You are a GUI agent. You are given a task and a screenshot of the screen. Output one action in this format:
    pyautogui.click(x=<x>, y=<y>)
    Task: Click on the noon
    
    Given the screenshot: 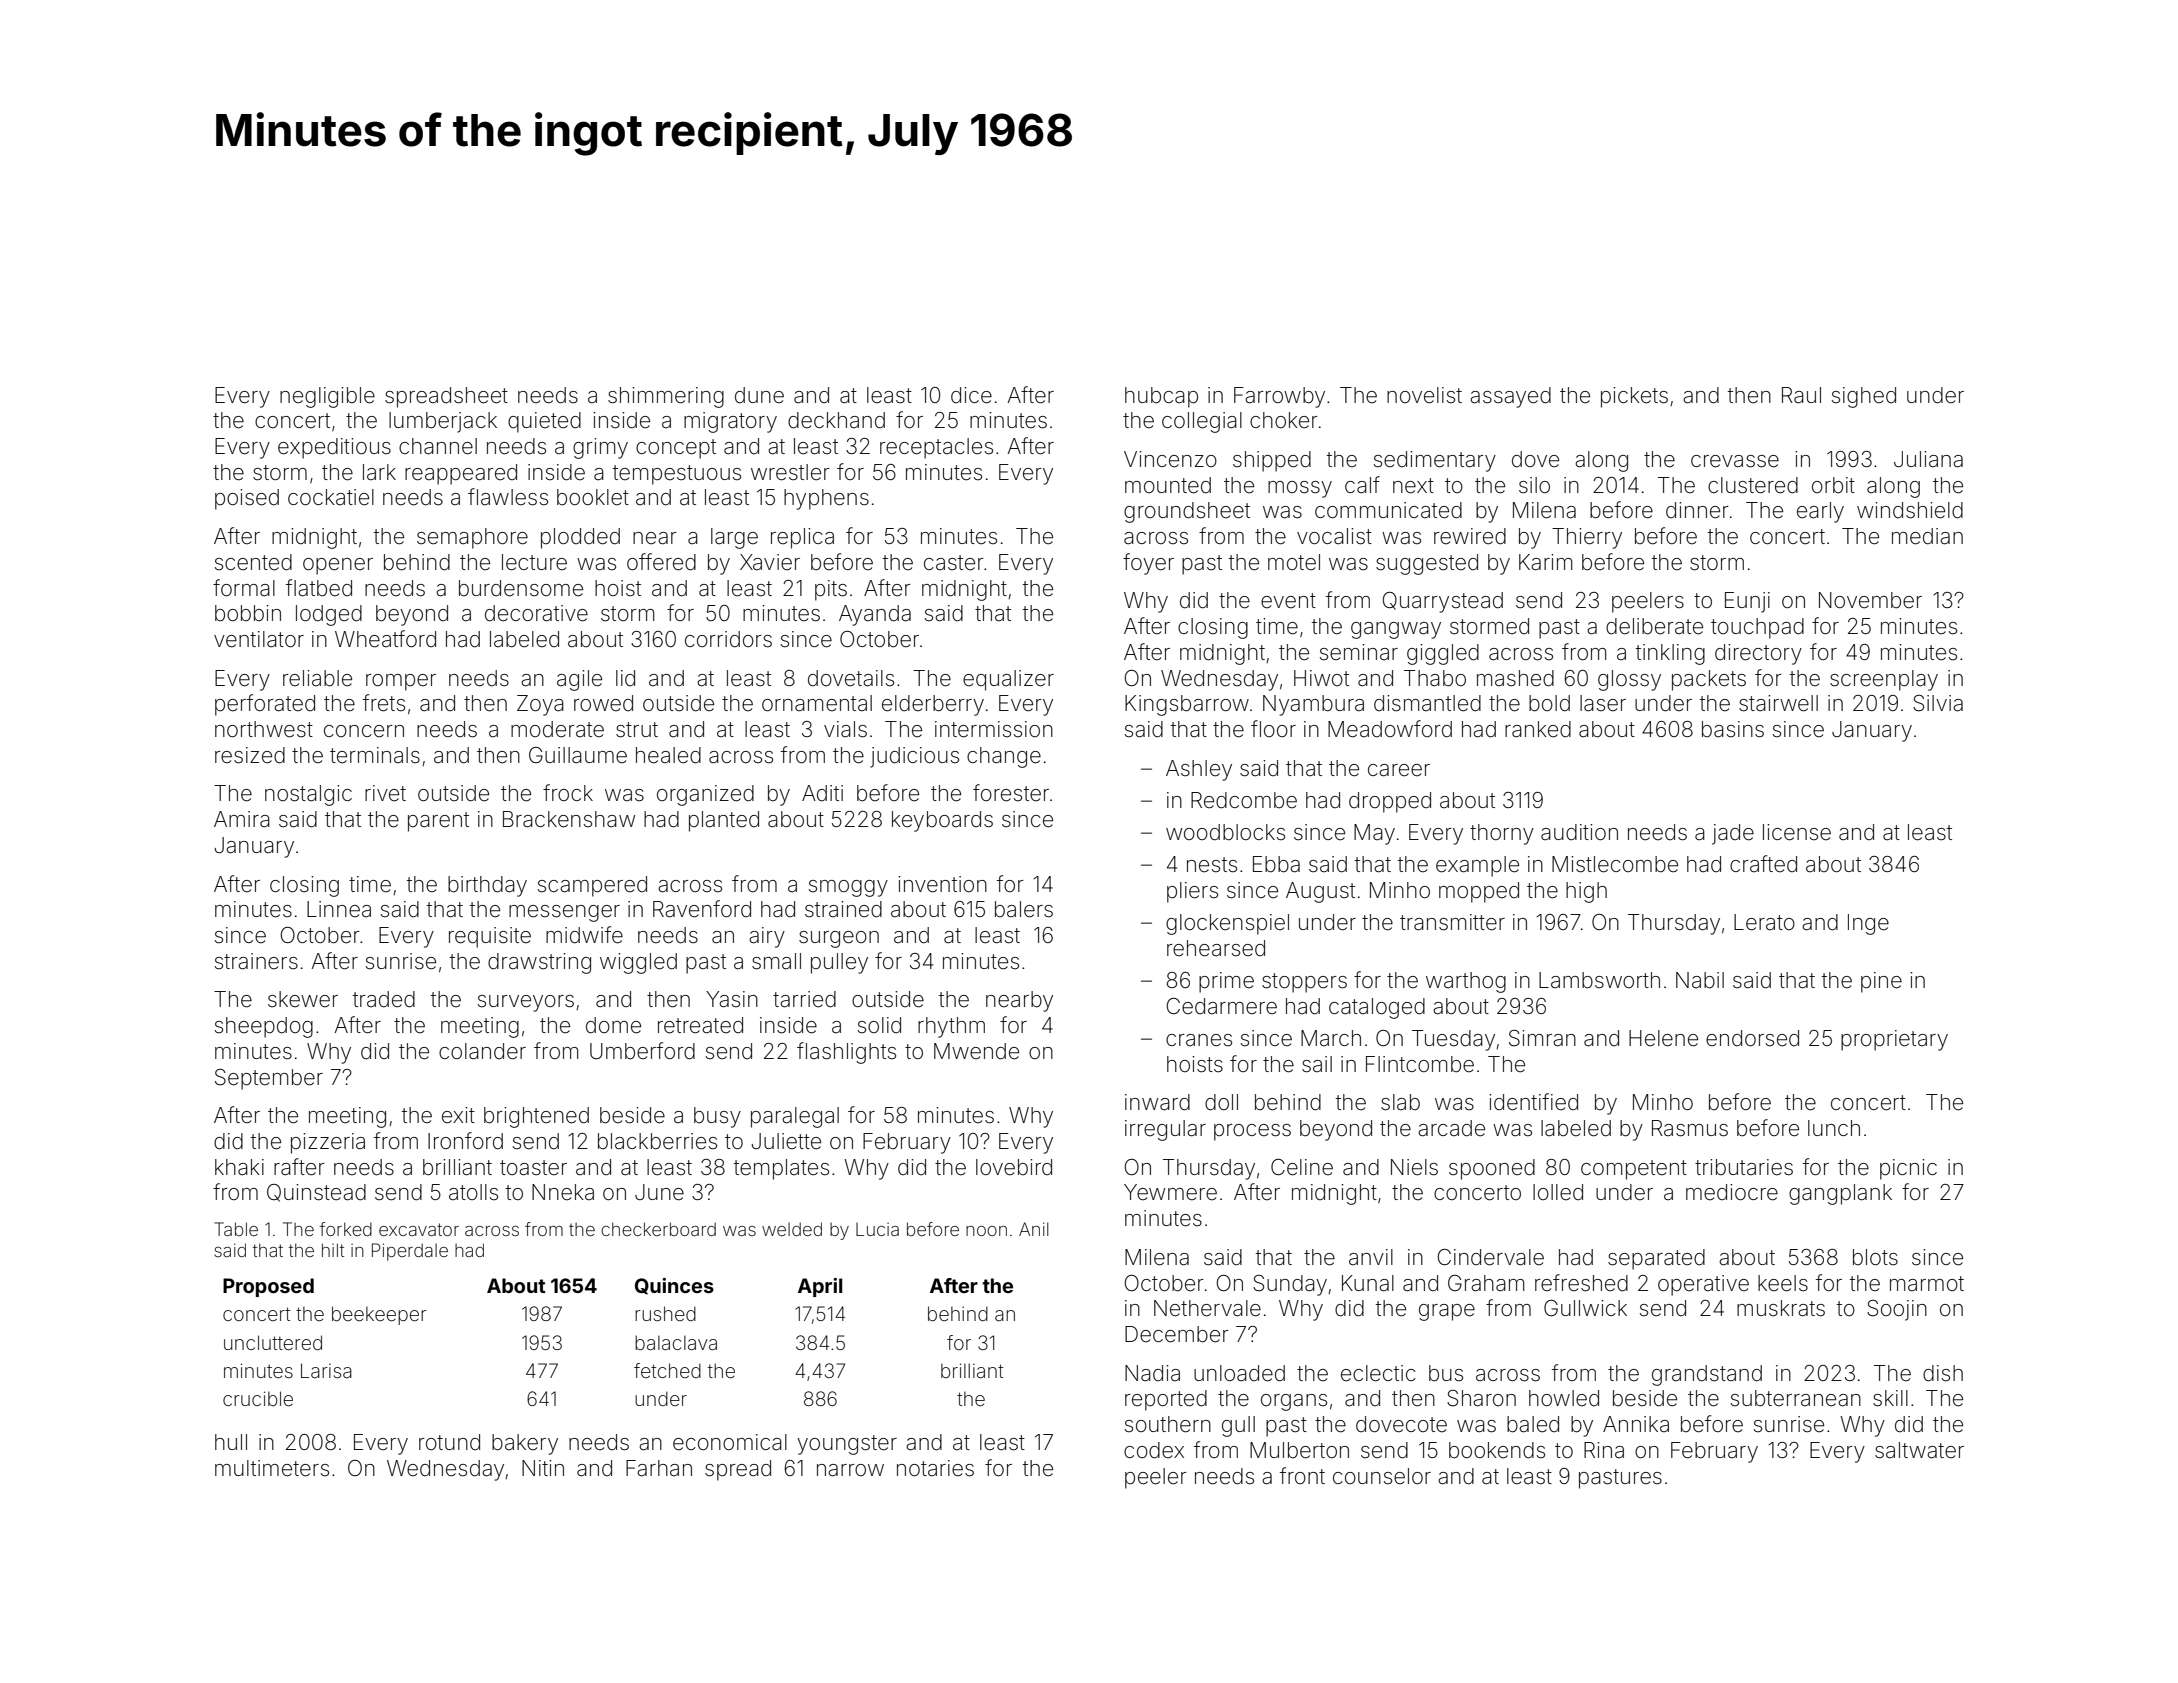 What is the action you would take?
    pyautogui.click(x=986, y=1231)
